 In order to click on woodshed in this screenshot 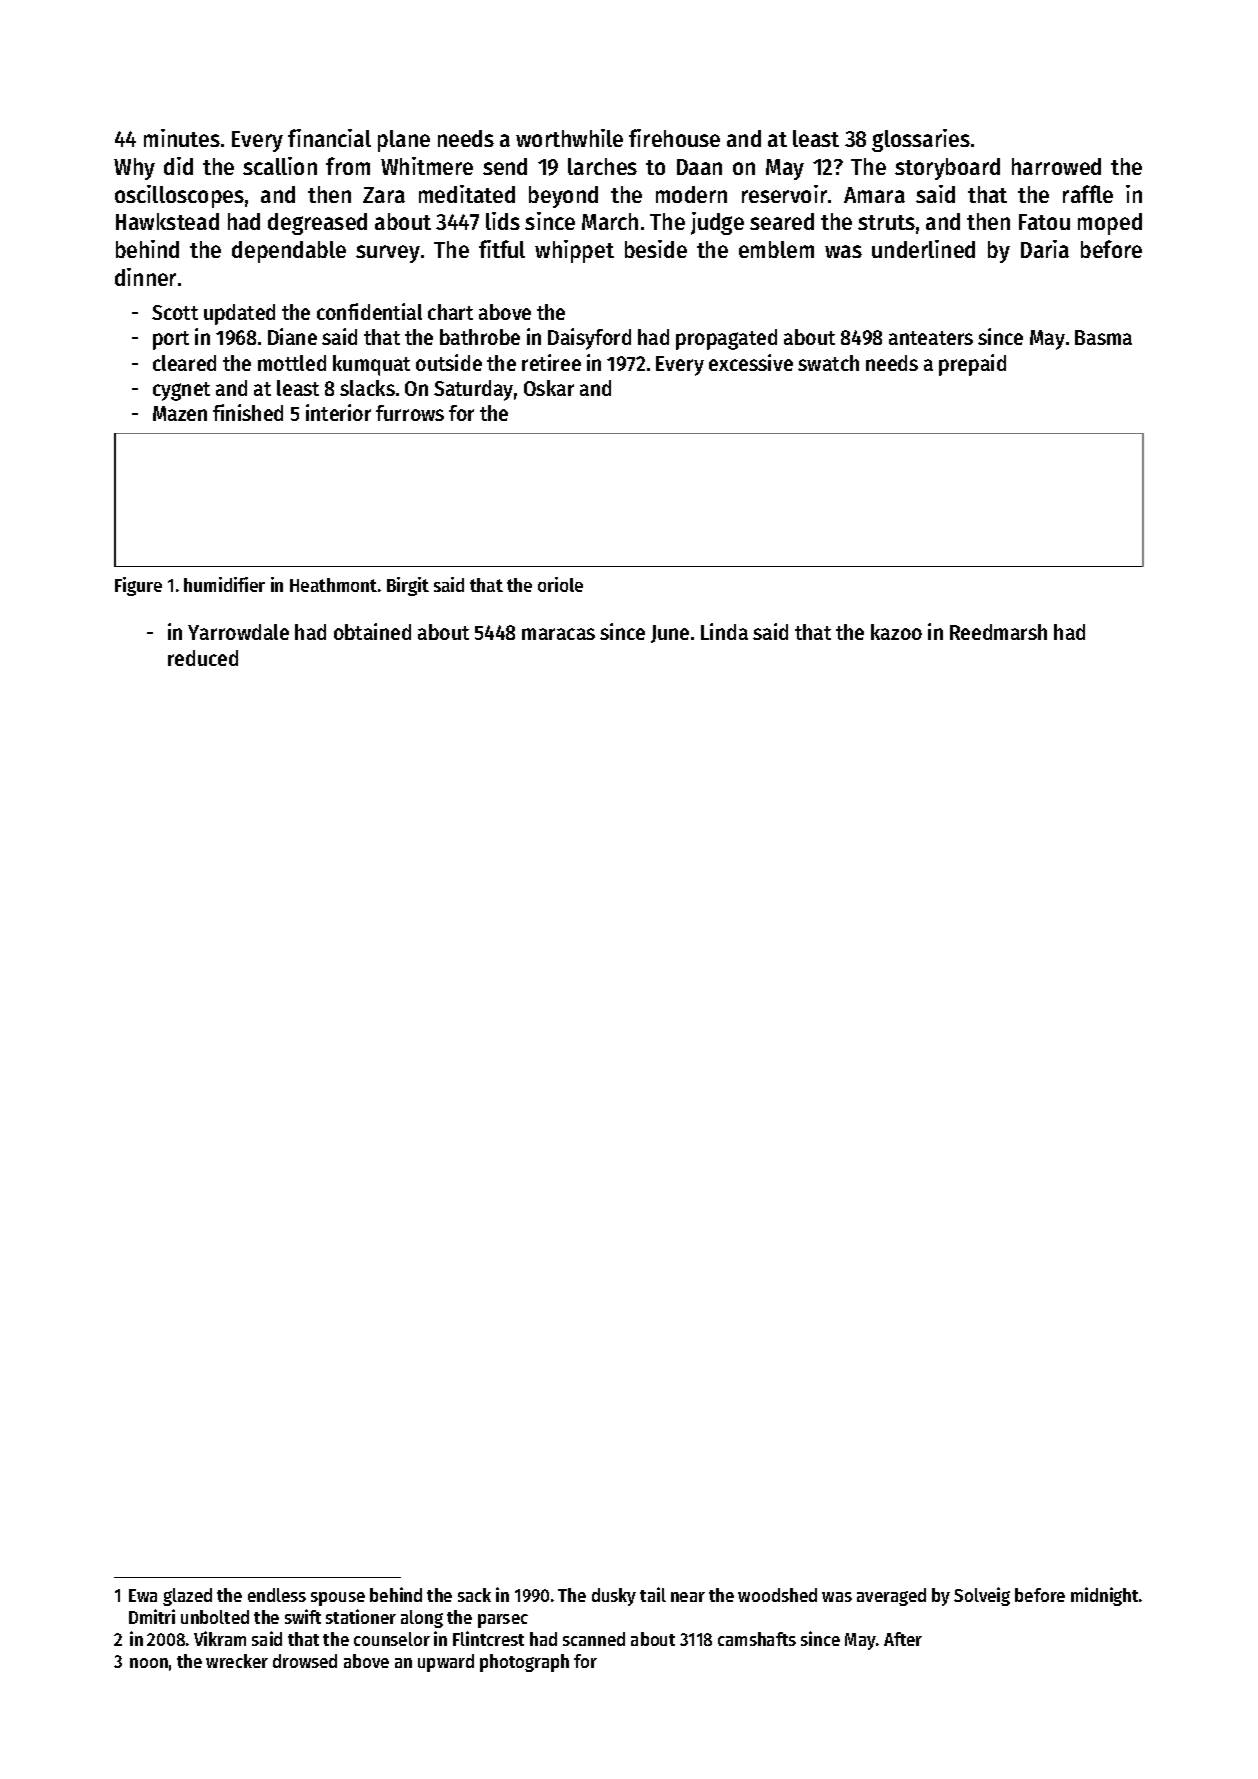, I will do `click(777, 1595)`.
